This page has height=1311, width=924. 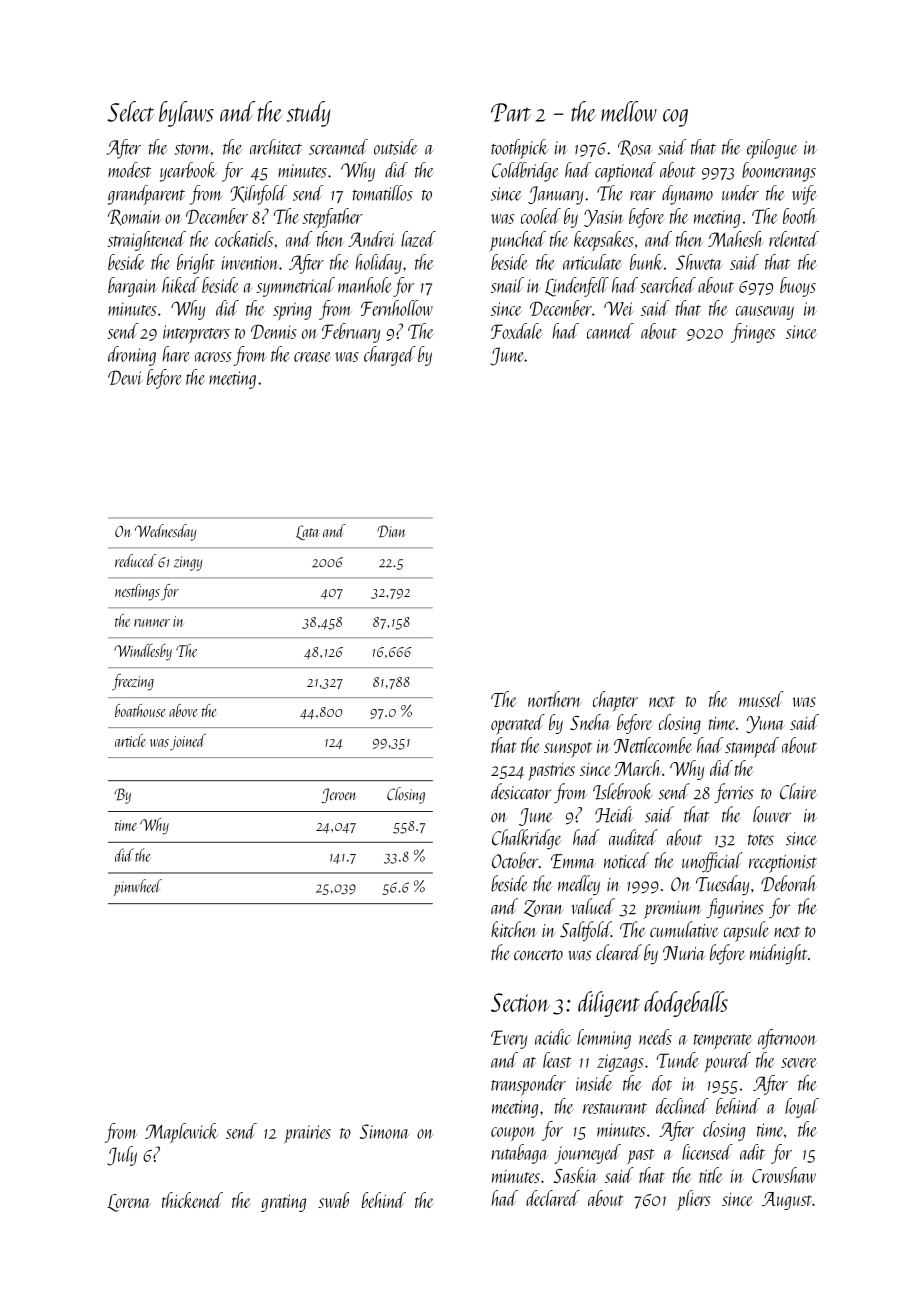 I want to click on Foxdale, so click(x=516, y=331).
